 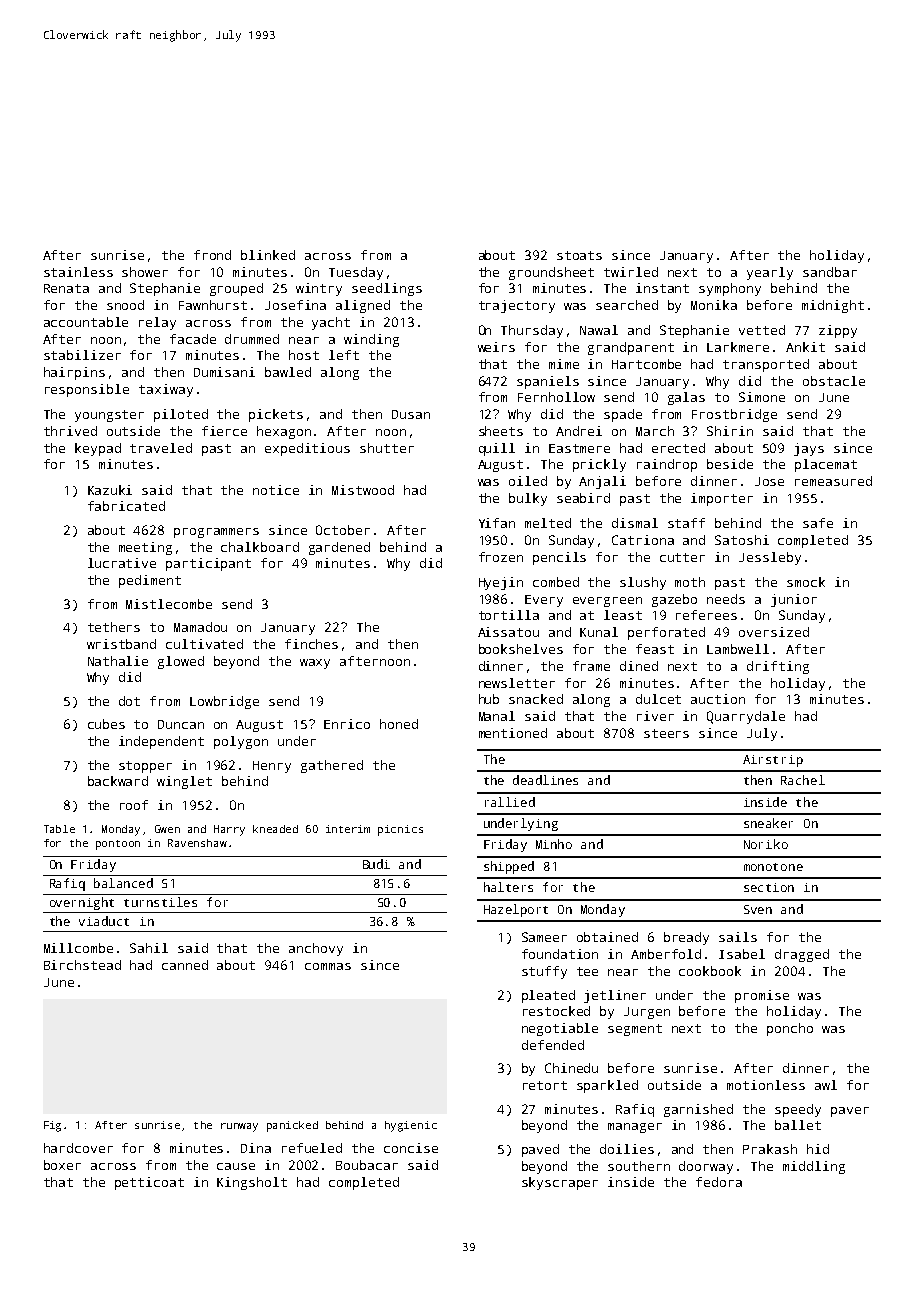 I want to click on Boubacar, so click(x=367, y=1165).
